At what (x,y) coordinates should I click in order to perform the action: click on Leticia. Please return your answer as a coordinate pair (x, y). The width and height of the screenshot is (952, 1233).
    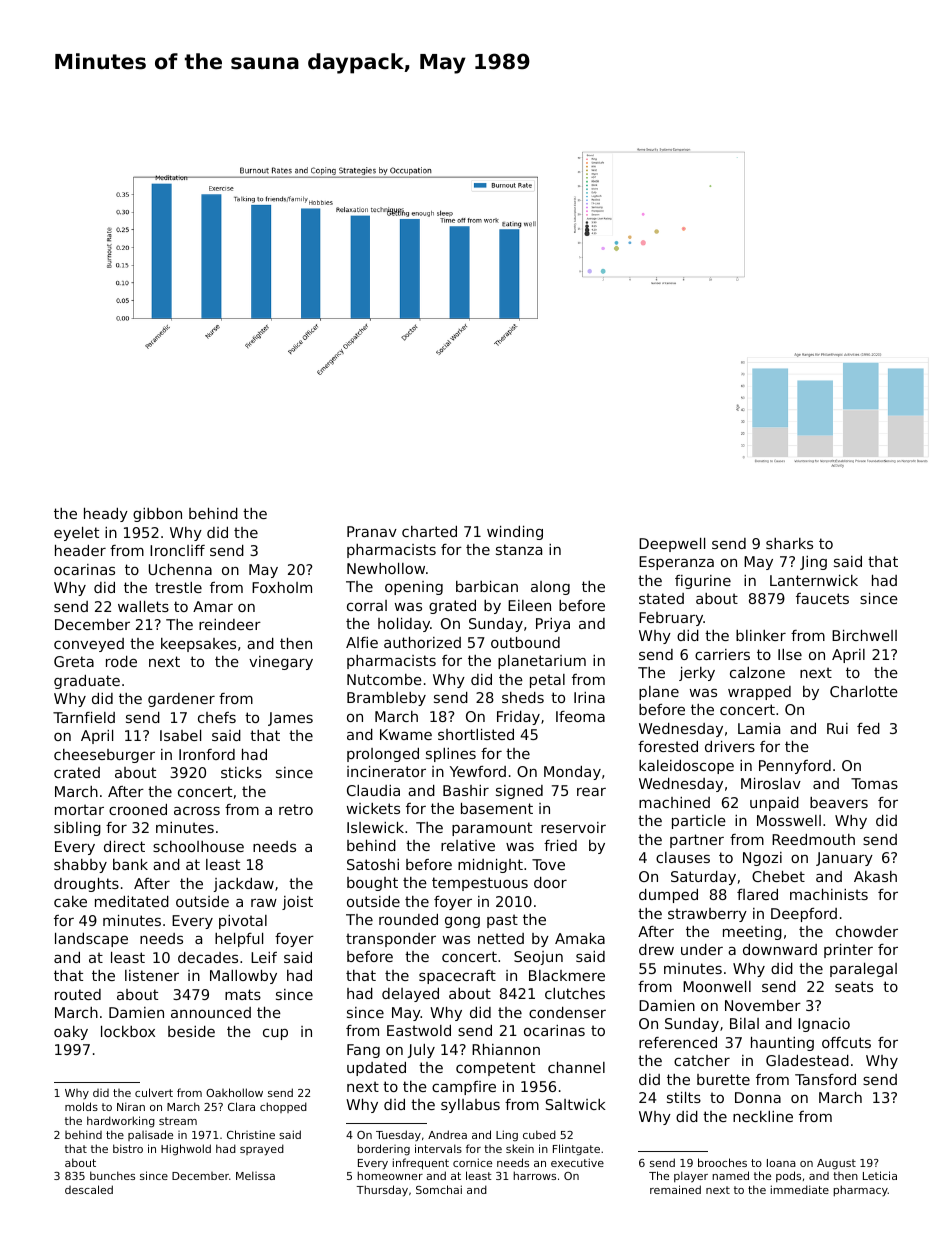
    Looking at the image, I should click on (880, 1175).
